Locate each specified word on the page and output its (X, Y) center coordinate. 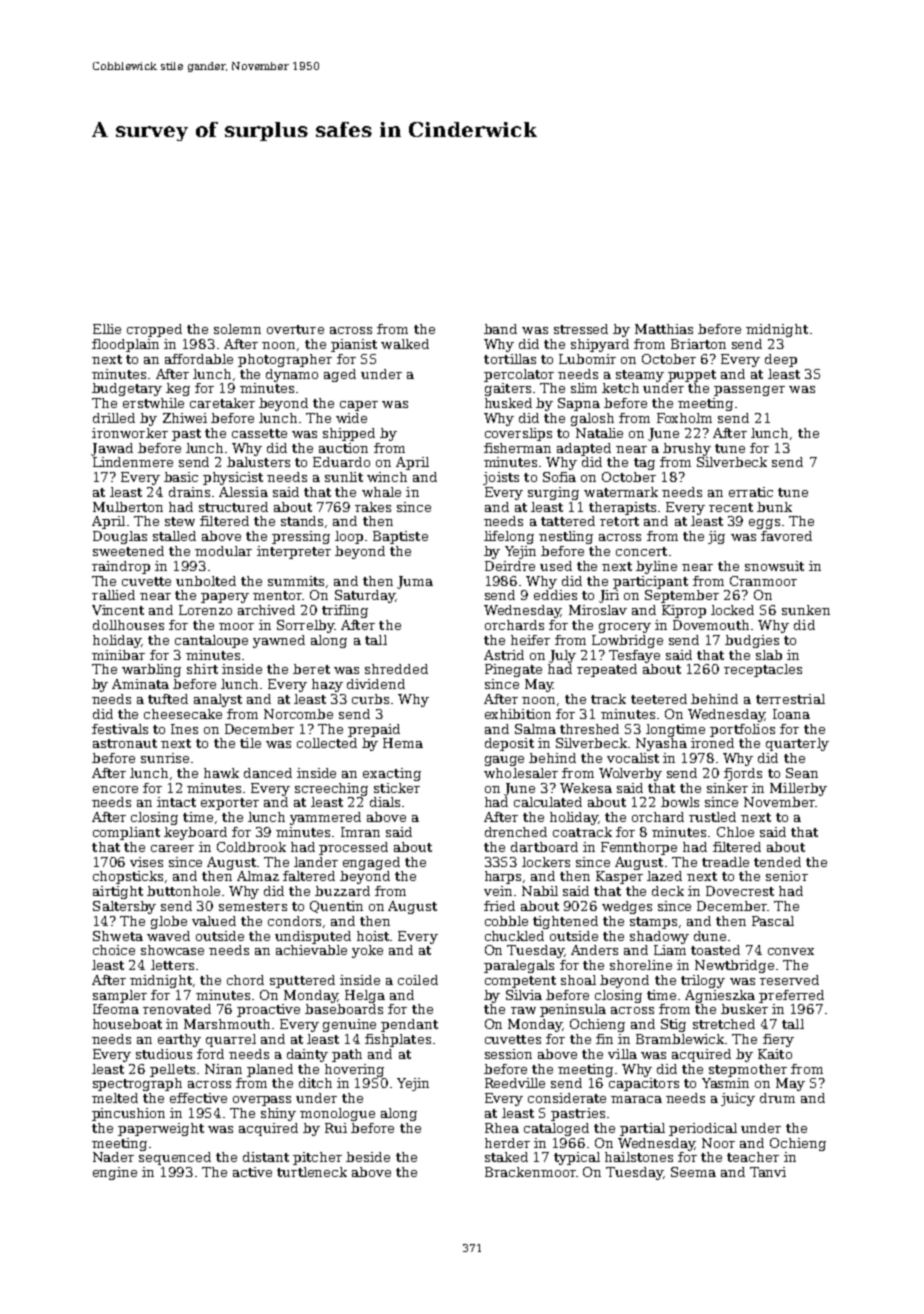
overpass (262, 1101)
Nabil (540, 891)
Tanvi (768, 1172)
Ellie (107, 329)
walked (405, 344)
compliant (126, 833)
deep (781, 360)
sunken (806, 610)
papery (225, 598)
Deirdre (510, 566)
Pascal (773, 921)
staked (506, 1157)
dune (710, 936)
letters (172, 965)
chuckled (514, 936)
